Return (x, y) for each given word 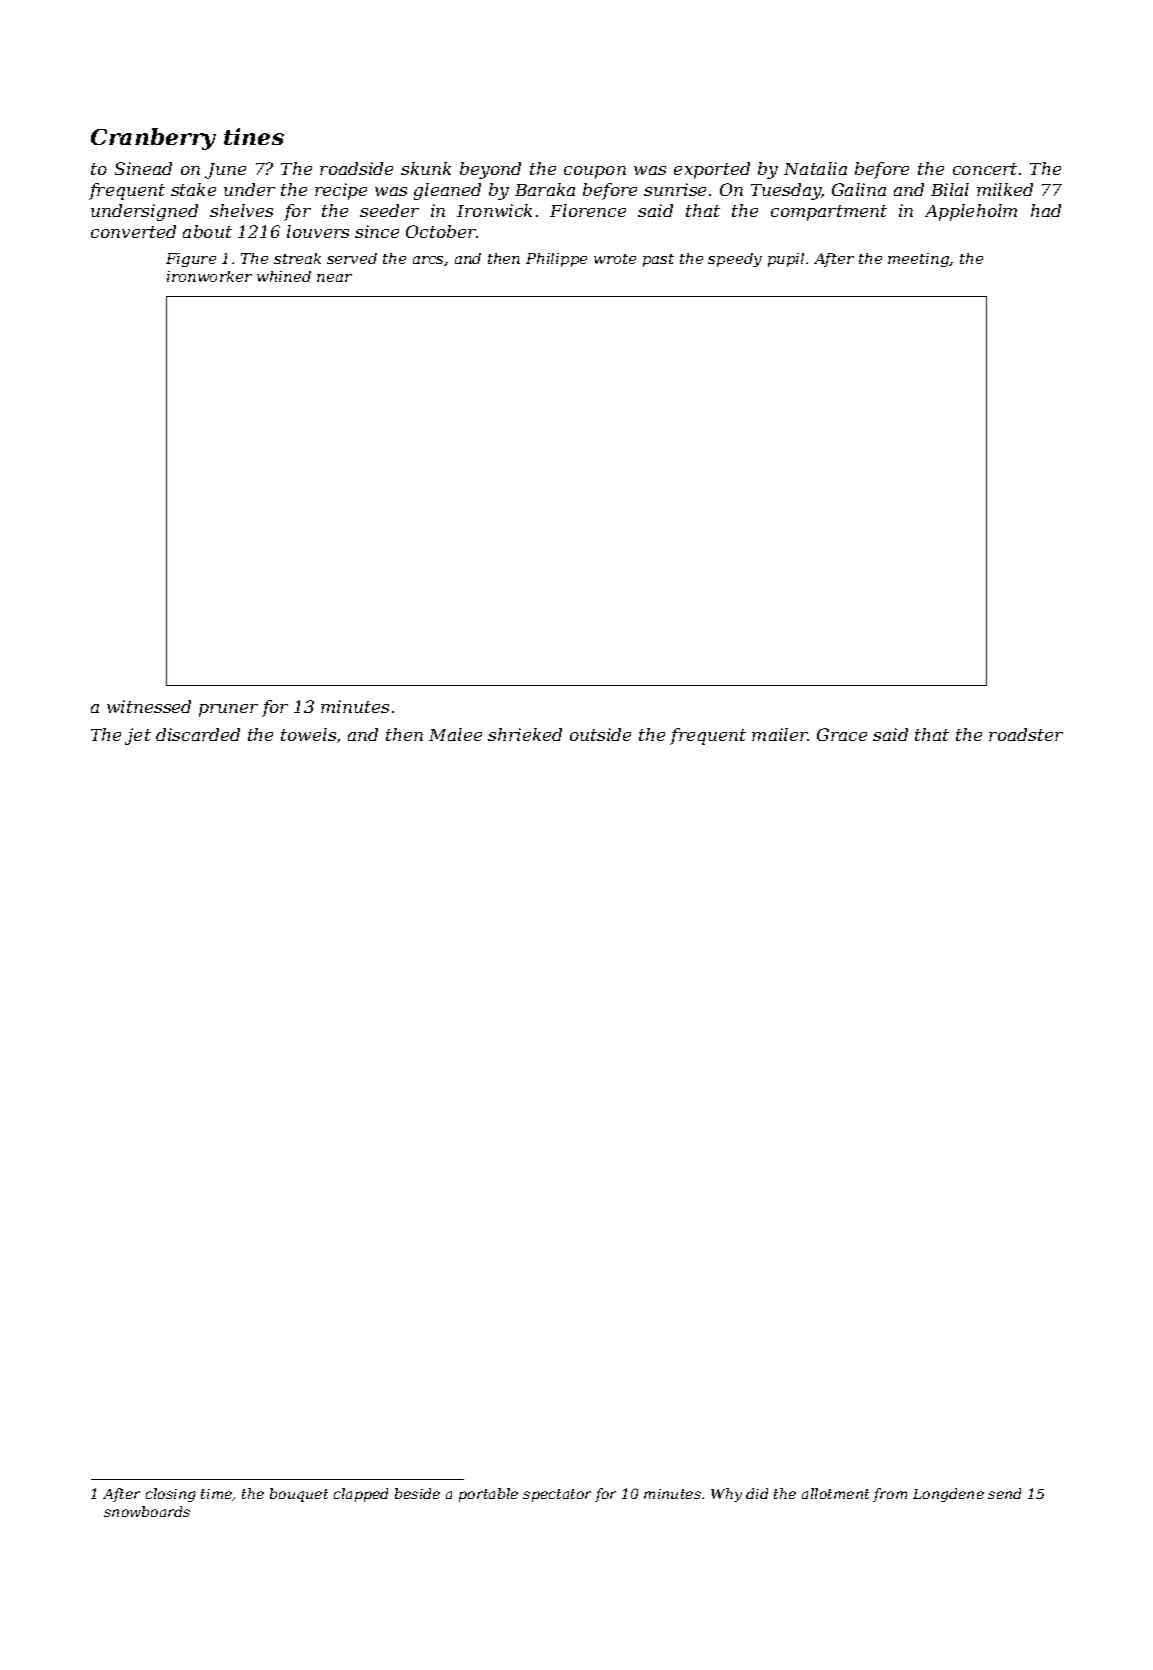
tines (254, 136)
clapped (361, 1495)
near (334, 278)
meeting (919, 260)
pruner (228, 710)
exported (712, 170)
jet (138, 736)
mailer (780, 734)
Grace (842, 734)
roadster (1026, 734)
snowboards (147, 1511)
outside (600, 734)
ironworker (209, 276)
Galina (859, 189)
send (1004, 1493)
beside (417, 1493)
